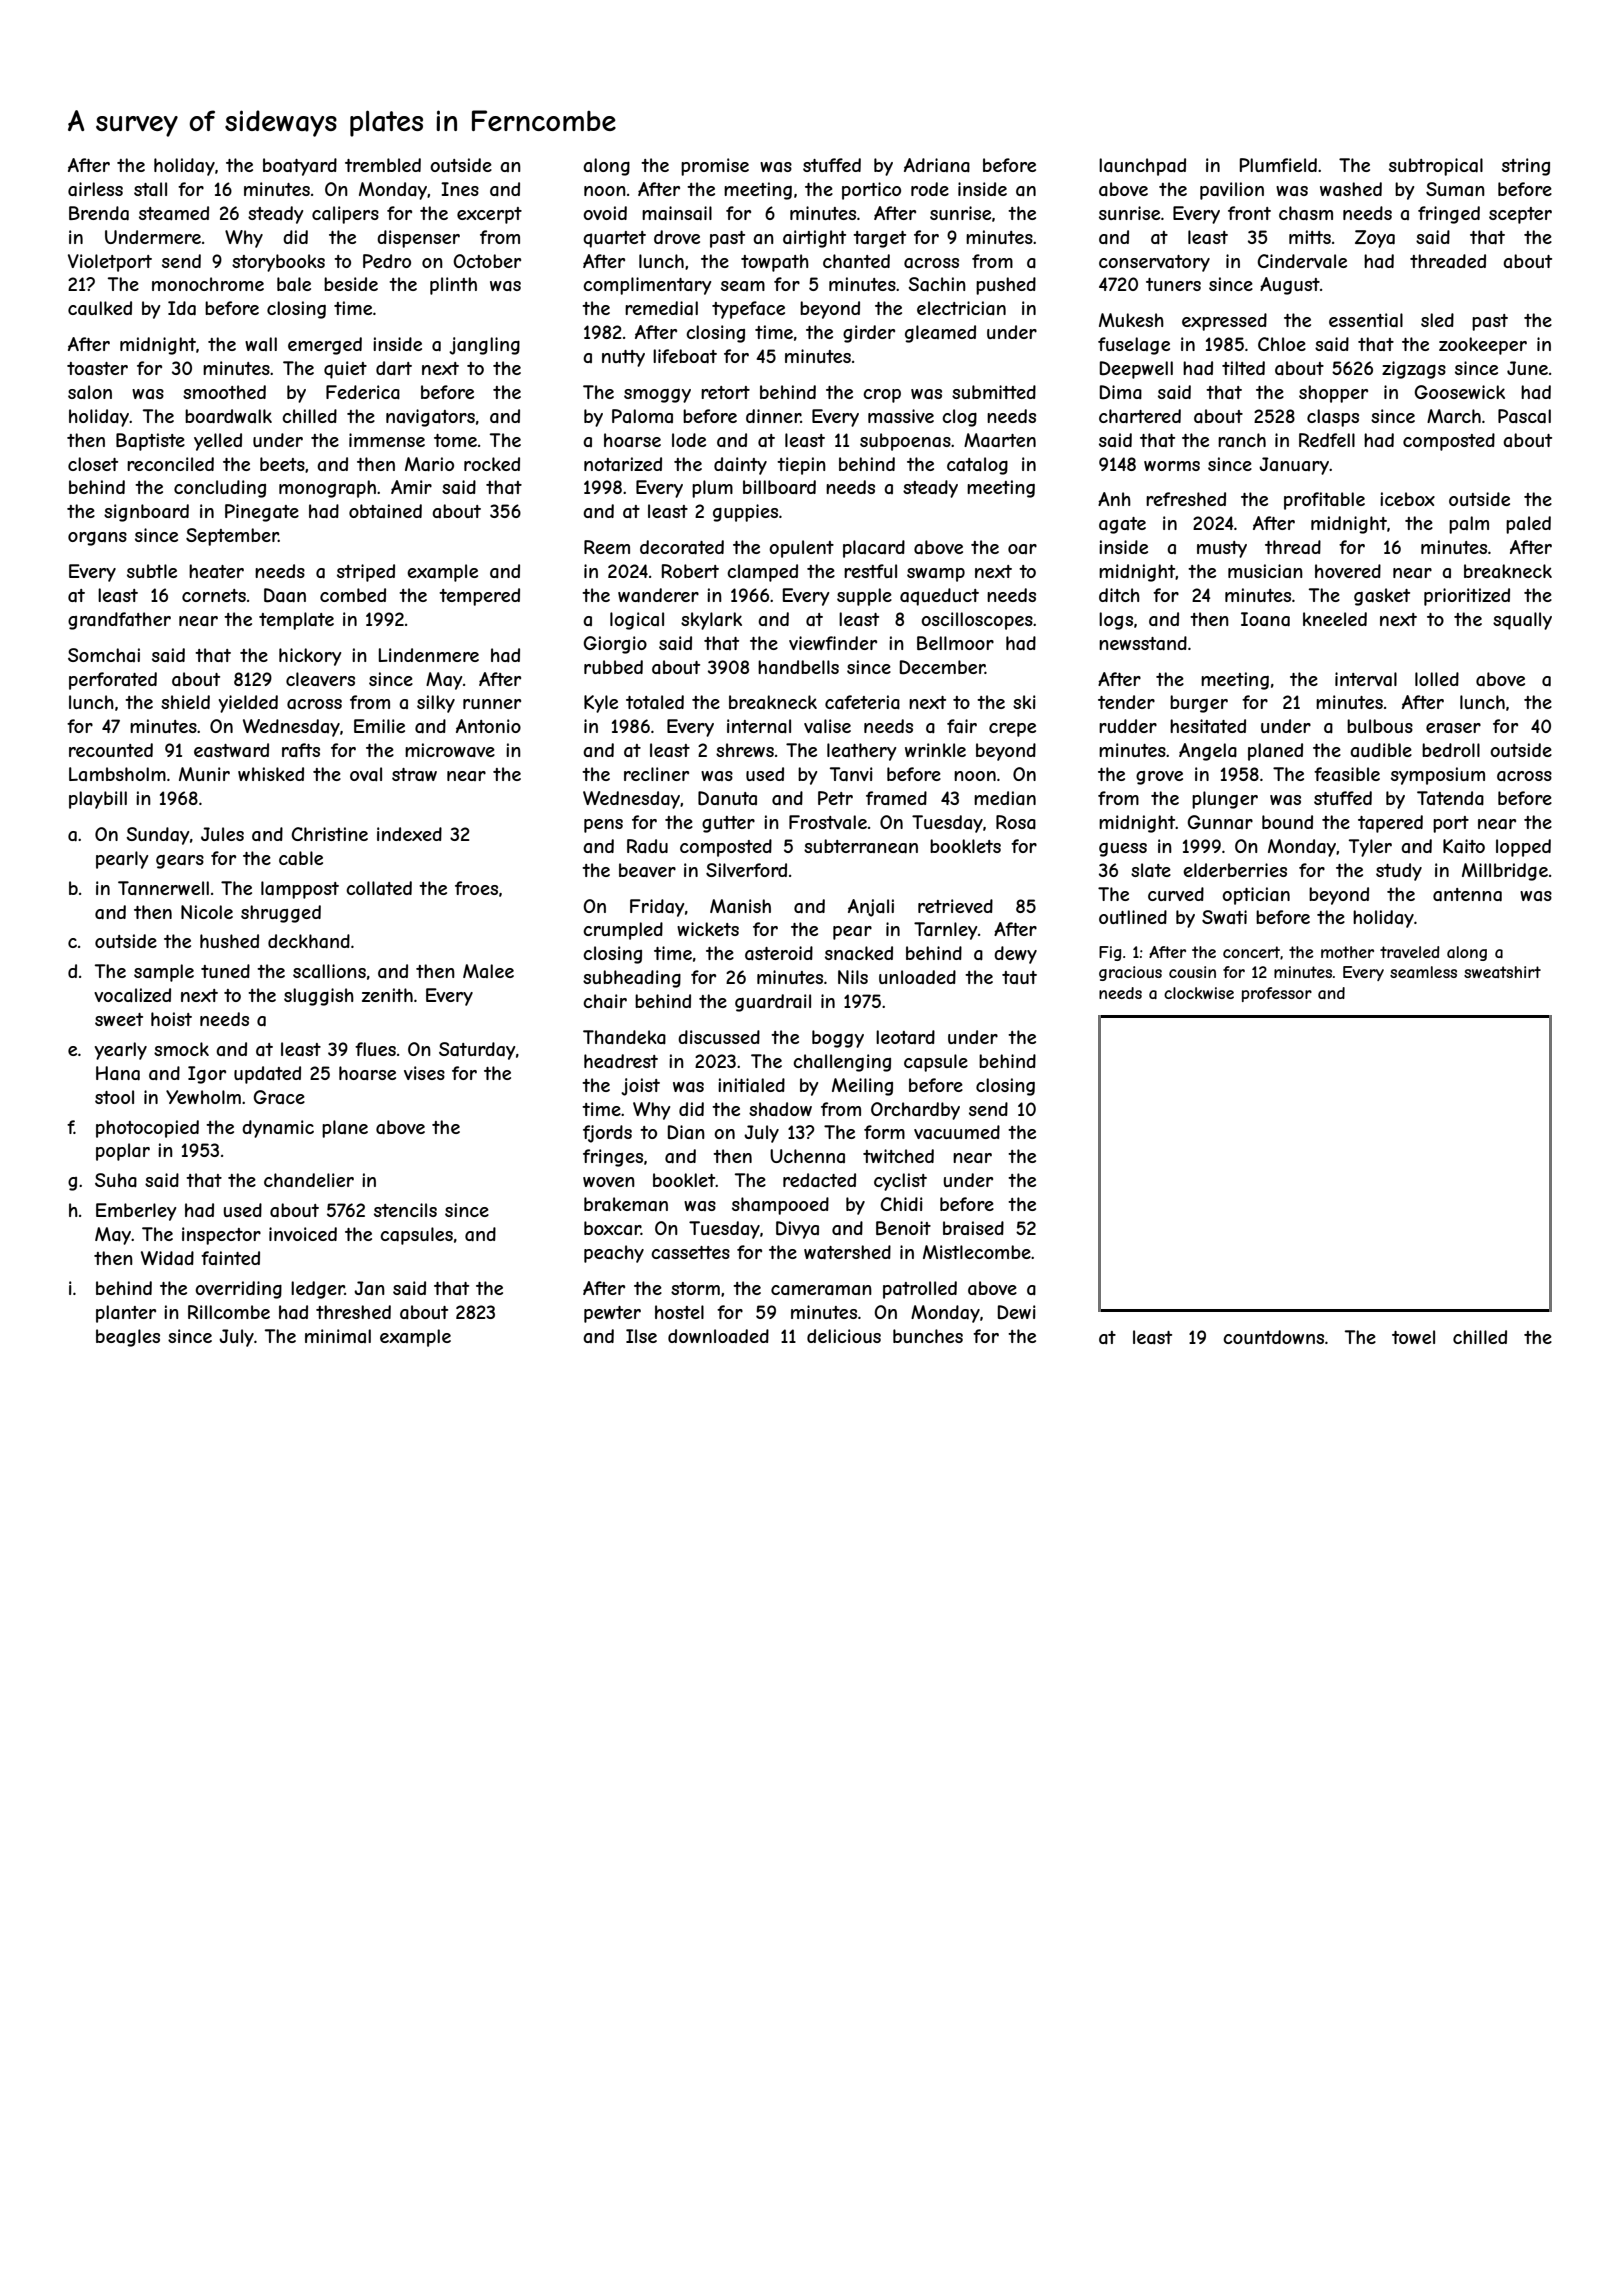 The width and height of the image is (1620, 2292). What do you see at coordinates (476, 888) in the image?
I see `froes` at bounding box center [476, 888].
